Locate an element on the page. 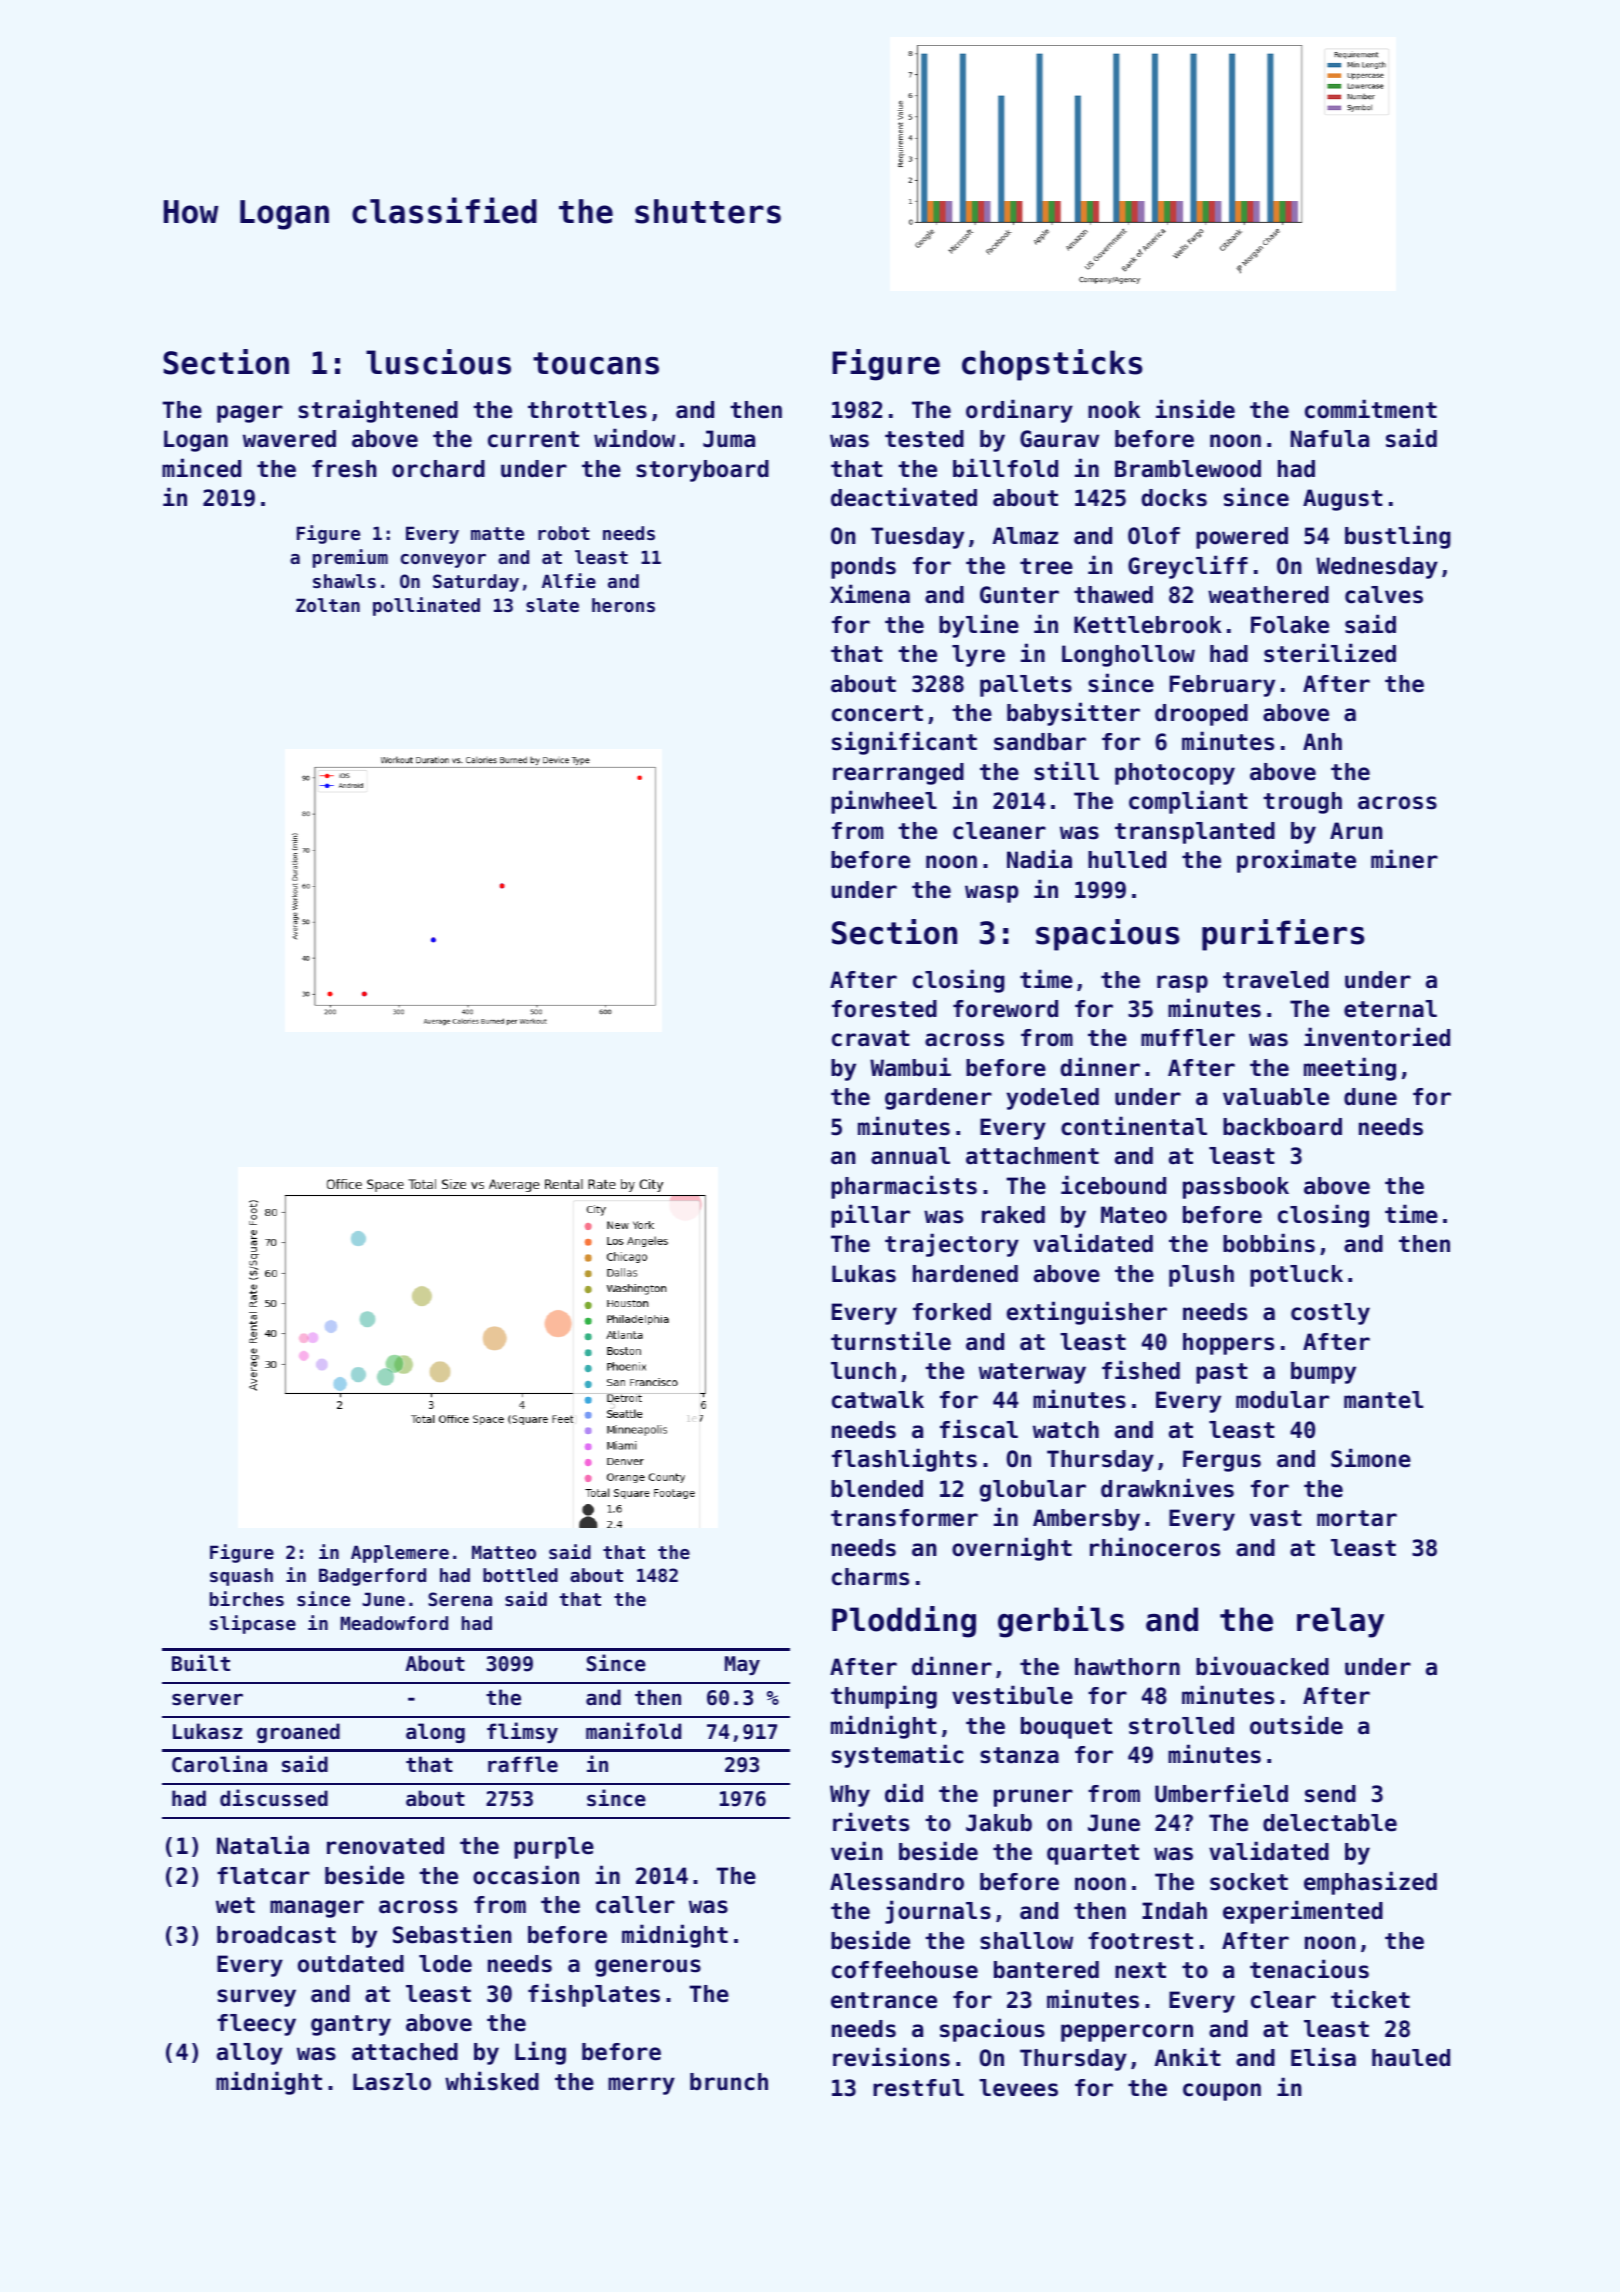 The height and width of the document is (2292, 1620). toucans is located at coordinates (596, 363).
